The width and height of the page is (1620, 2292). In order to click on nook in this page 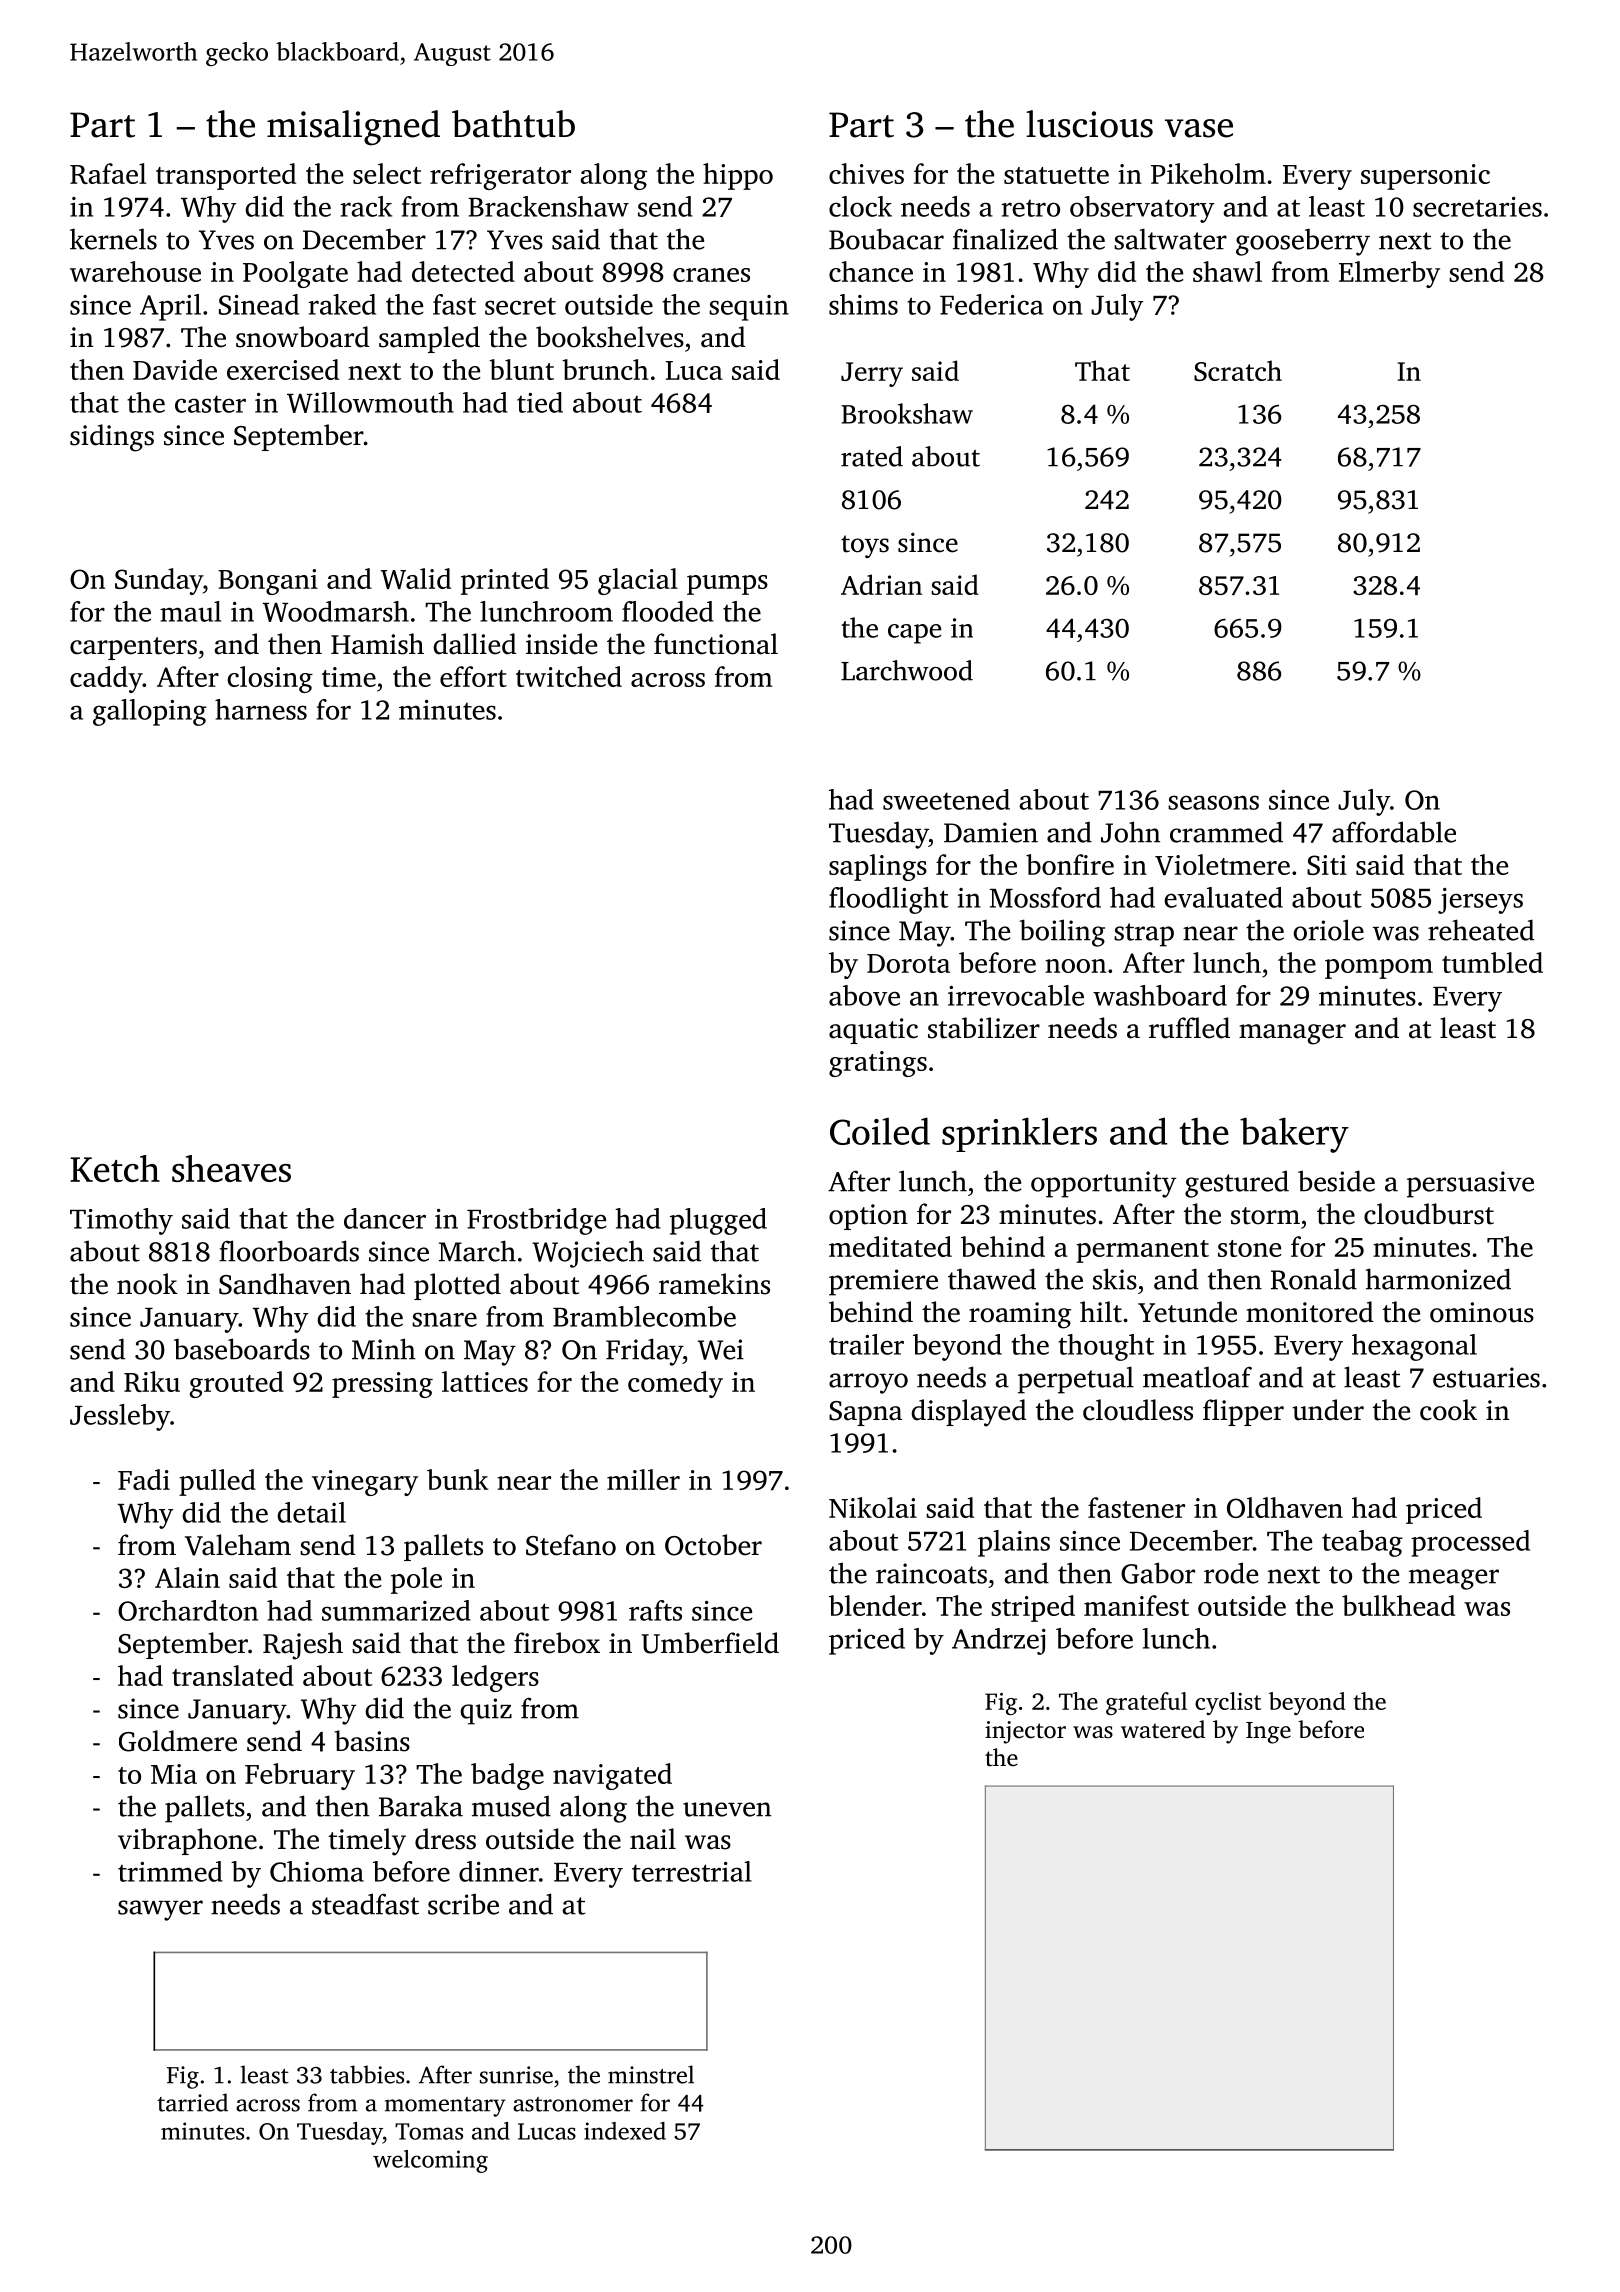, I will do `click(147, 1284)`.
